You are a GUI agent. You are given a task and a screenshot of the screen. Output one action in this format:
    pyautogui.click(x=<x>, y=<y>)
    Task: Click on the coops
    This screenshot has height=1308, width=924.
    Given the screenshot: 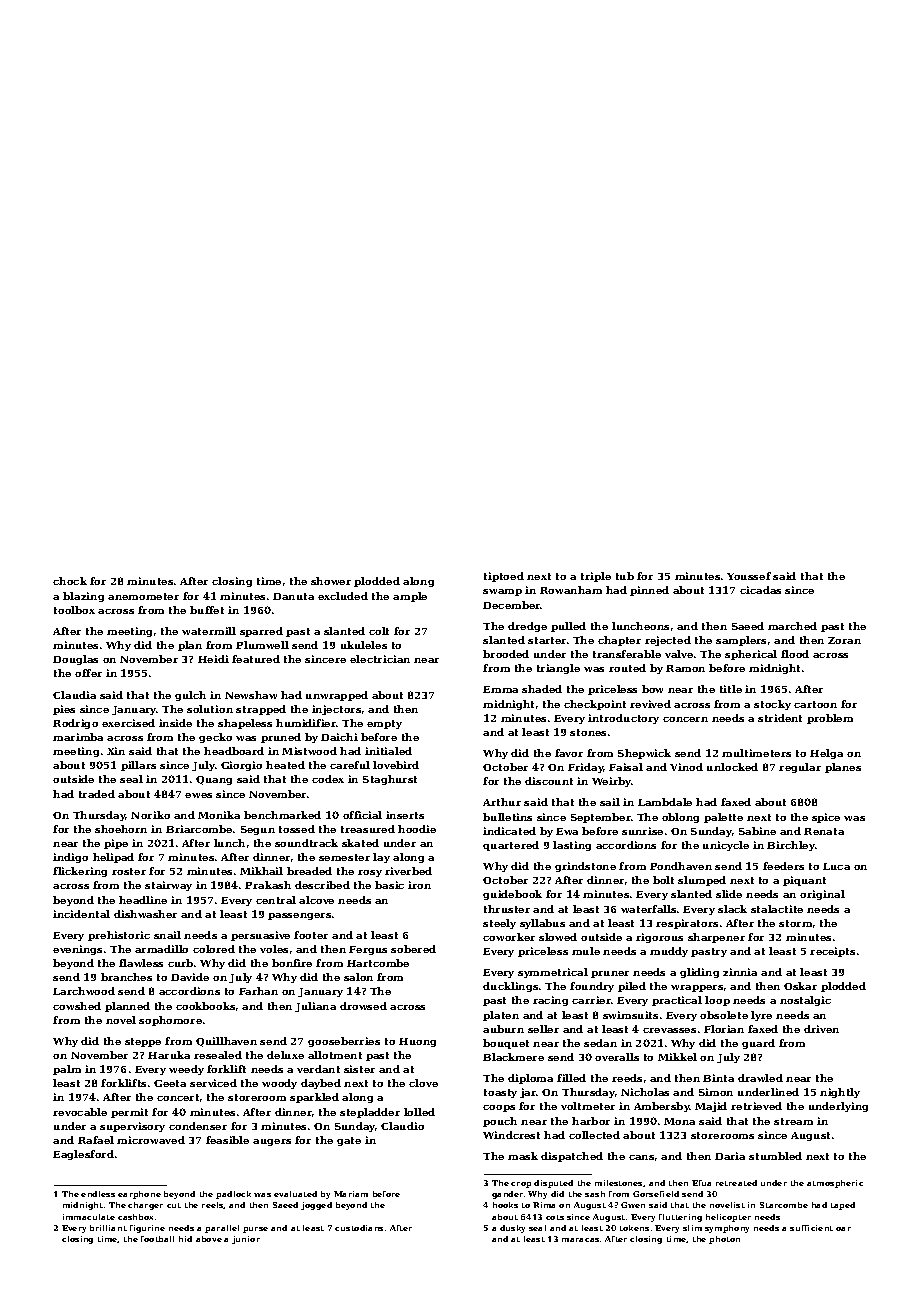 What is the action you would take?
    pyautogui.click(x=499, y=1108)
